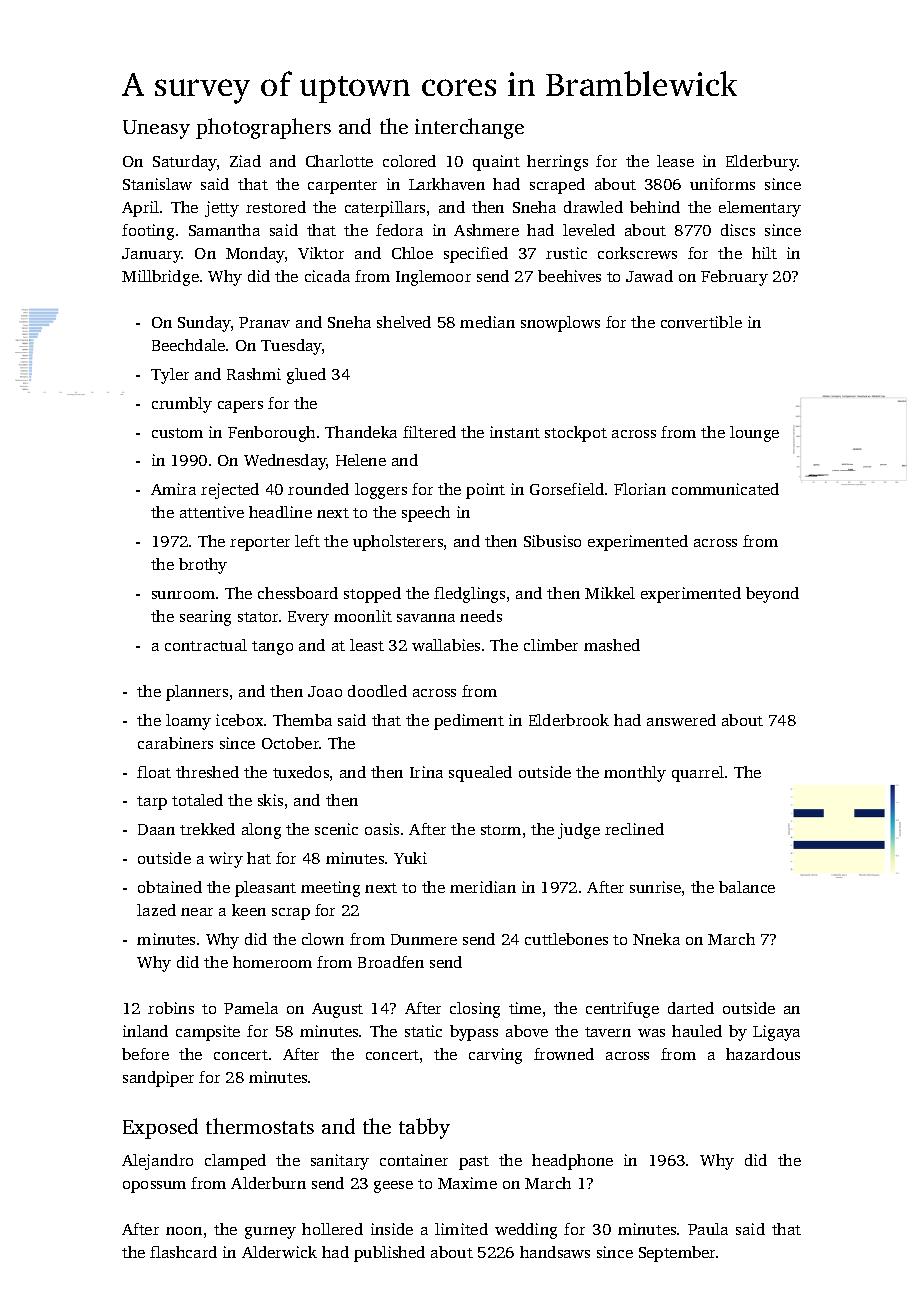 The height and width of the document is (1308, 924). Describe the element at coordinates (398, 543) in the document. I see `upholsterers` at that location.
